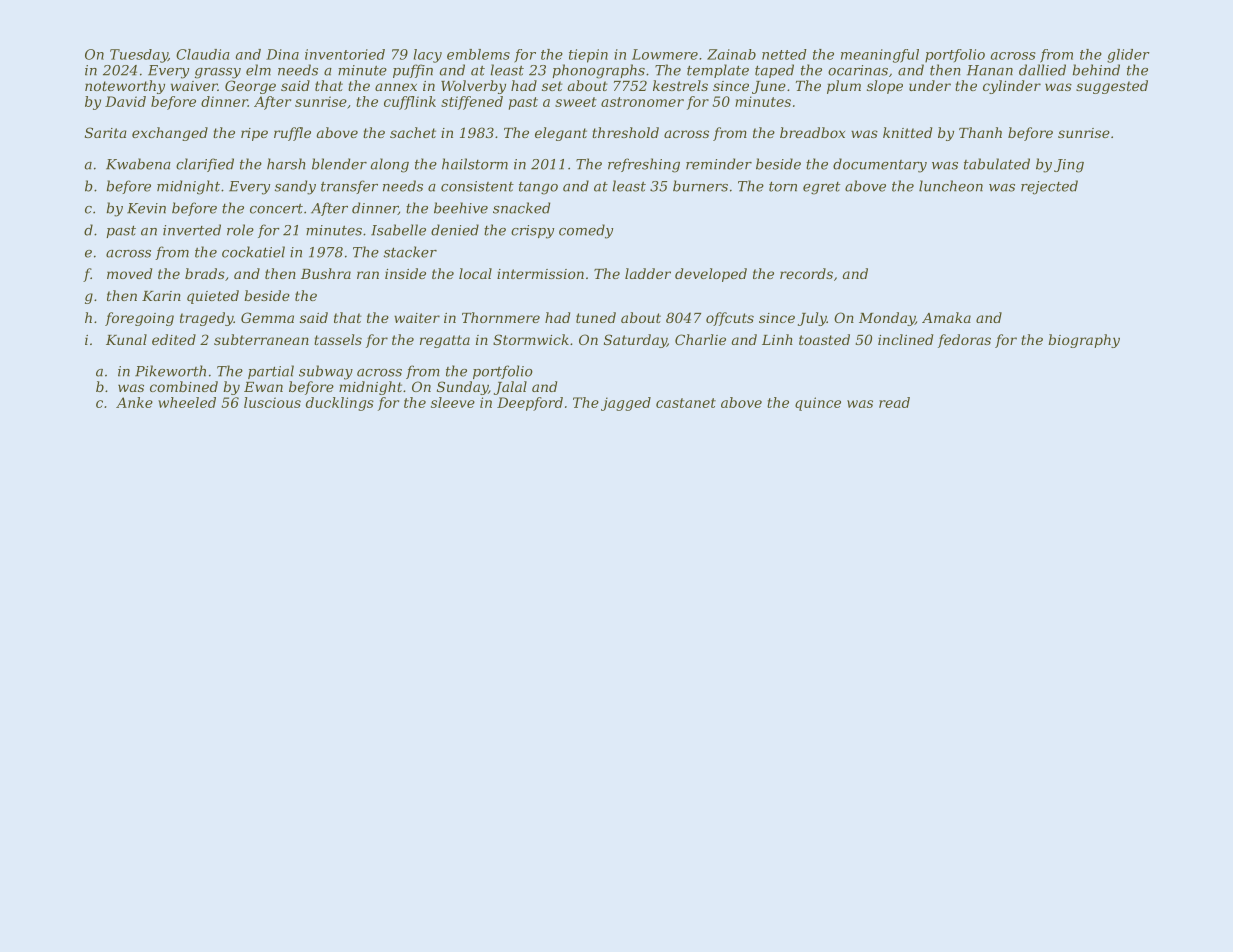 This screenshot has height=952, width=1233. I want to click on meaningful, so click(880, 56).
